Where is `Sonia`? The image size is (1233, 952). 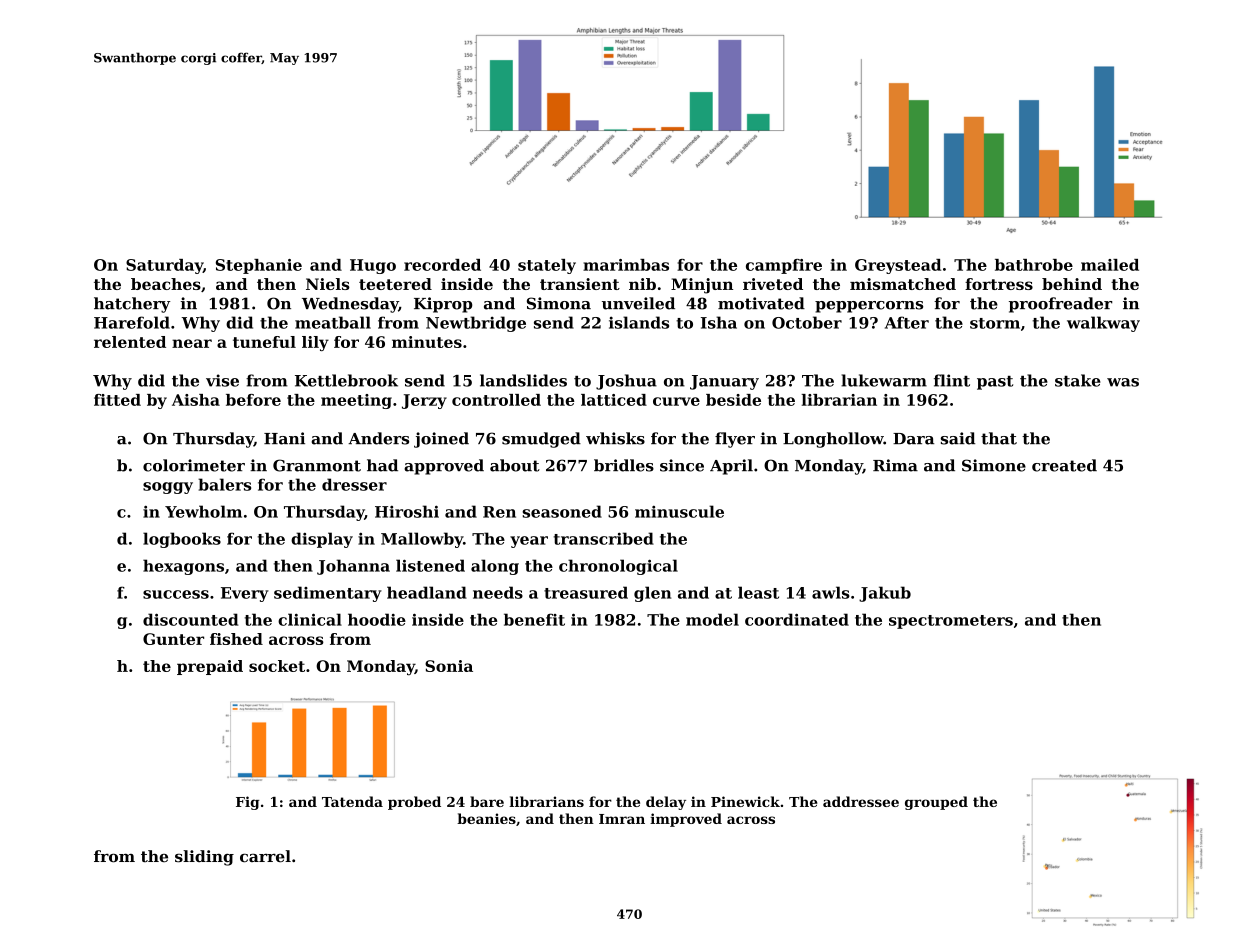 Sonia is located at coordinates (449, 666).
